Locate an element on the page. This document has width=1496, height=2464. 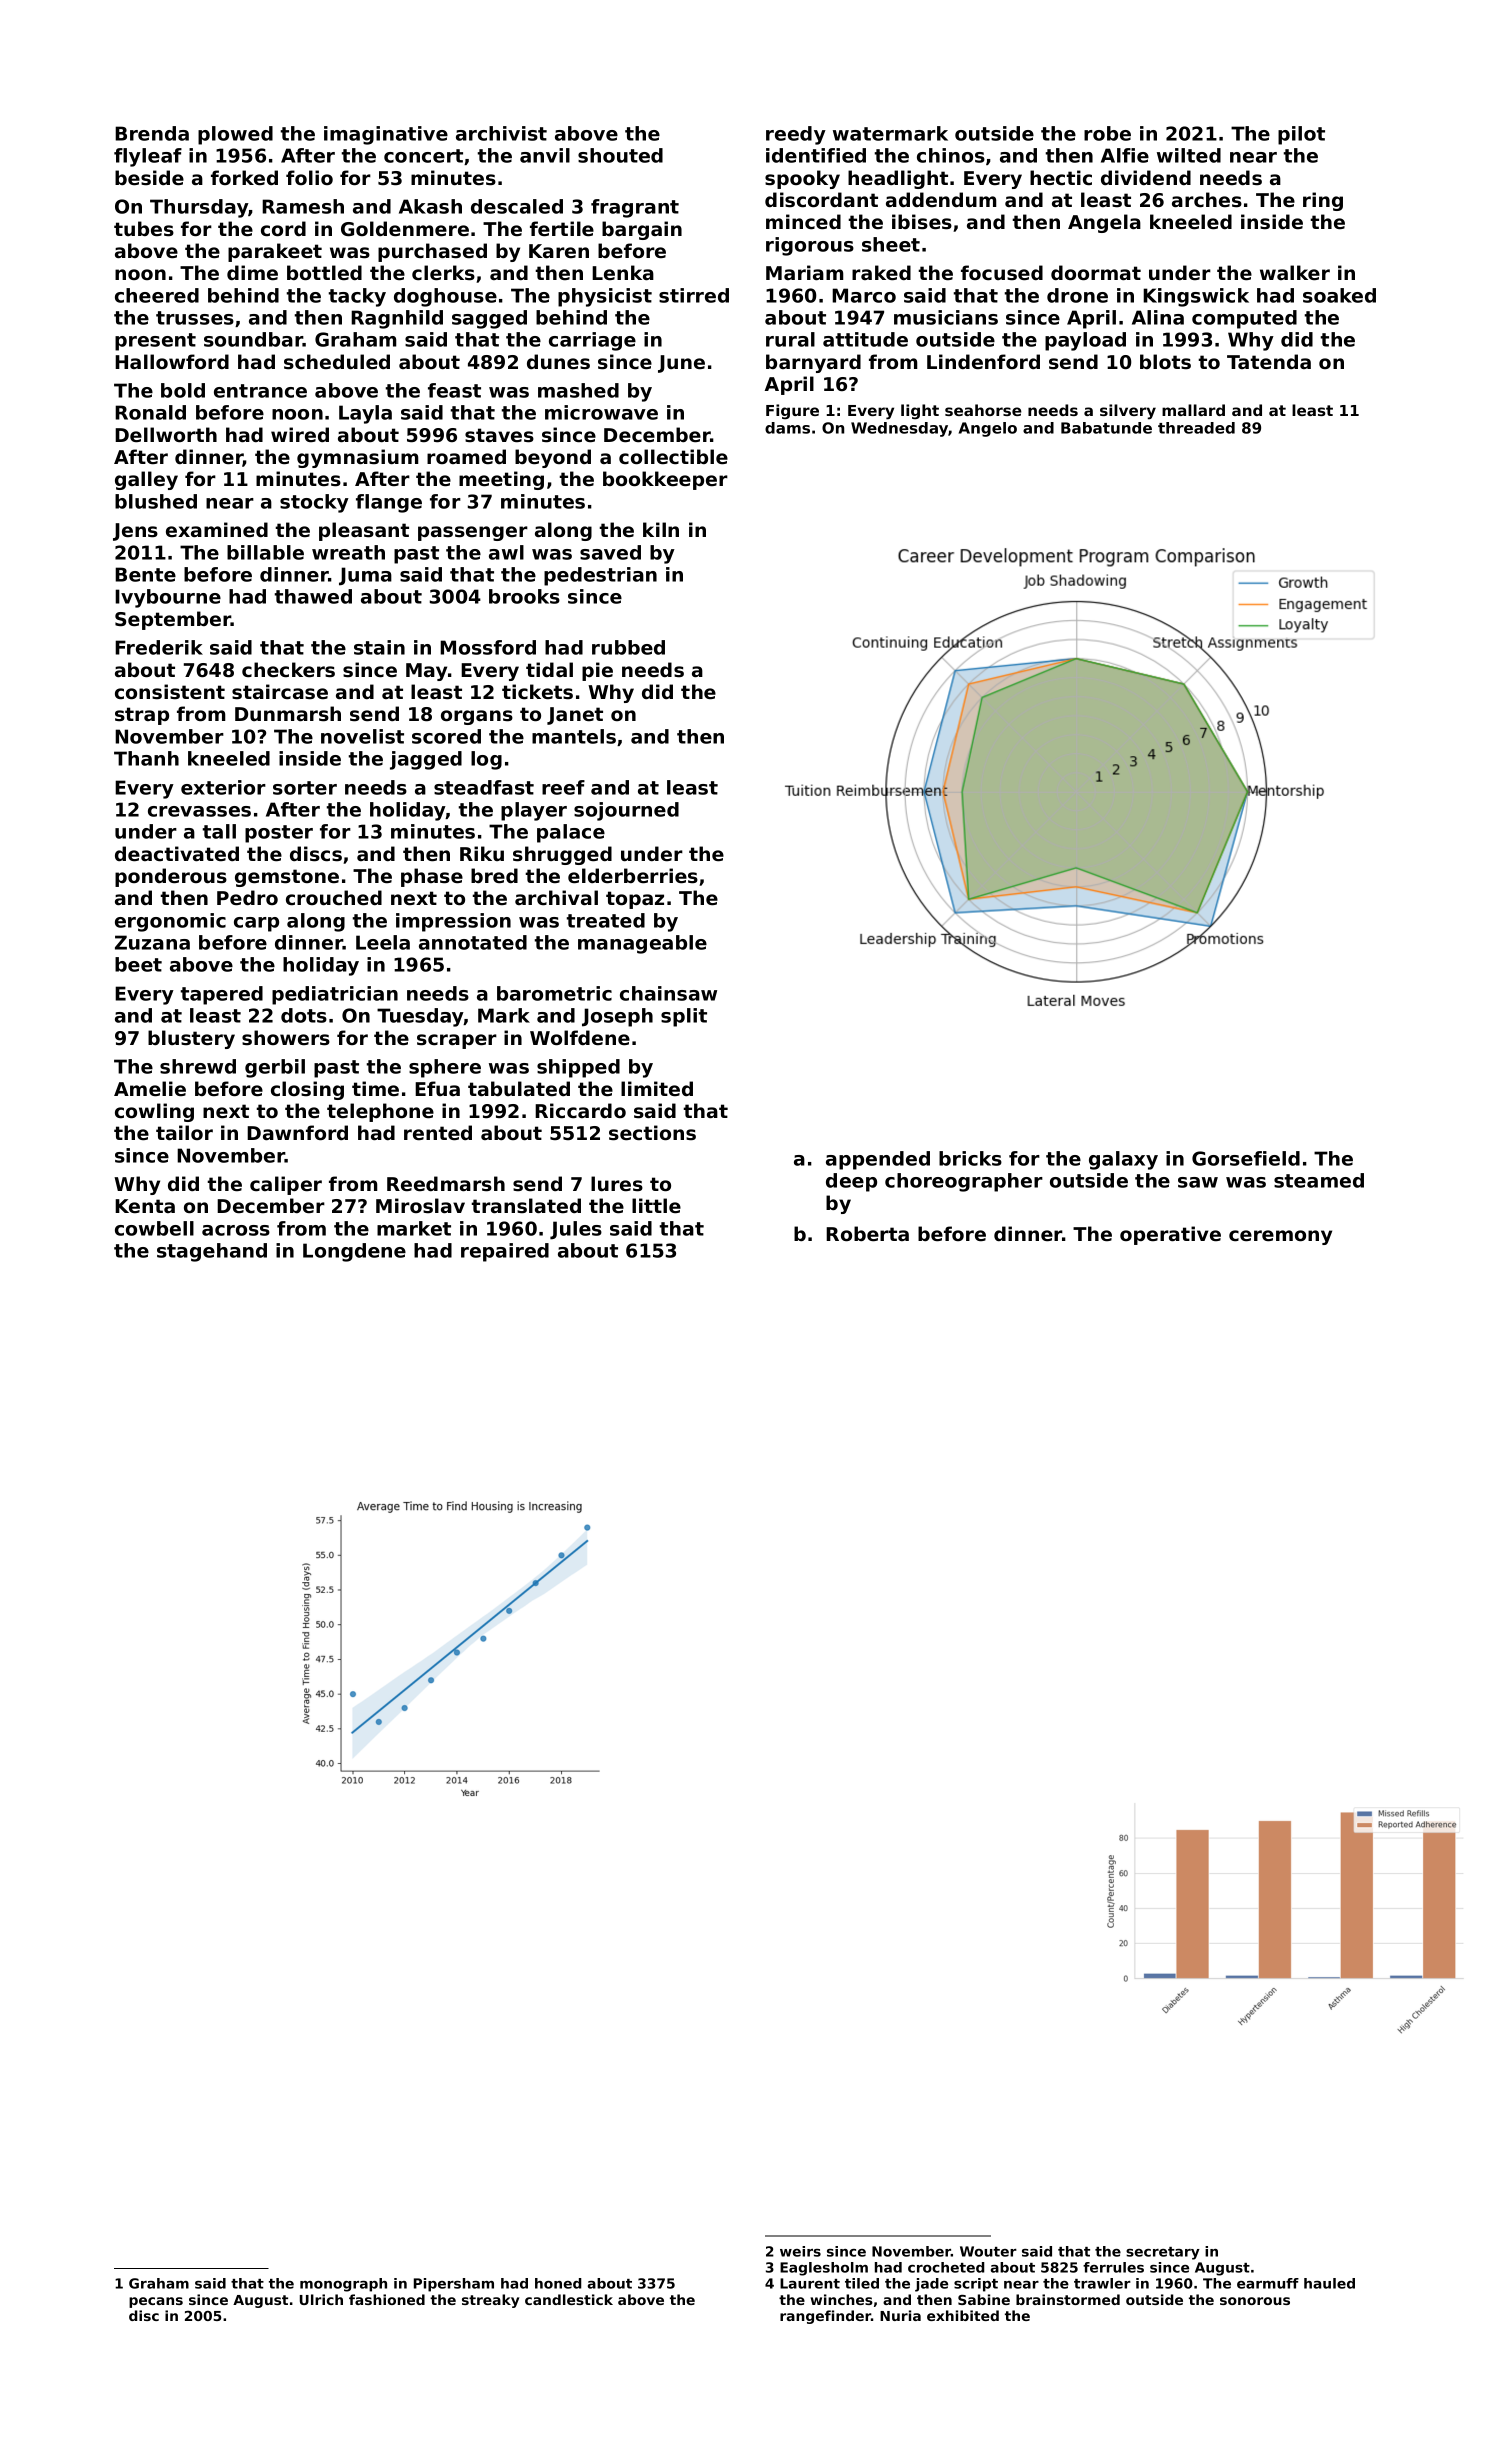
Nuria is located at coordinates (900, 2315).
